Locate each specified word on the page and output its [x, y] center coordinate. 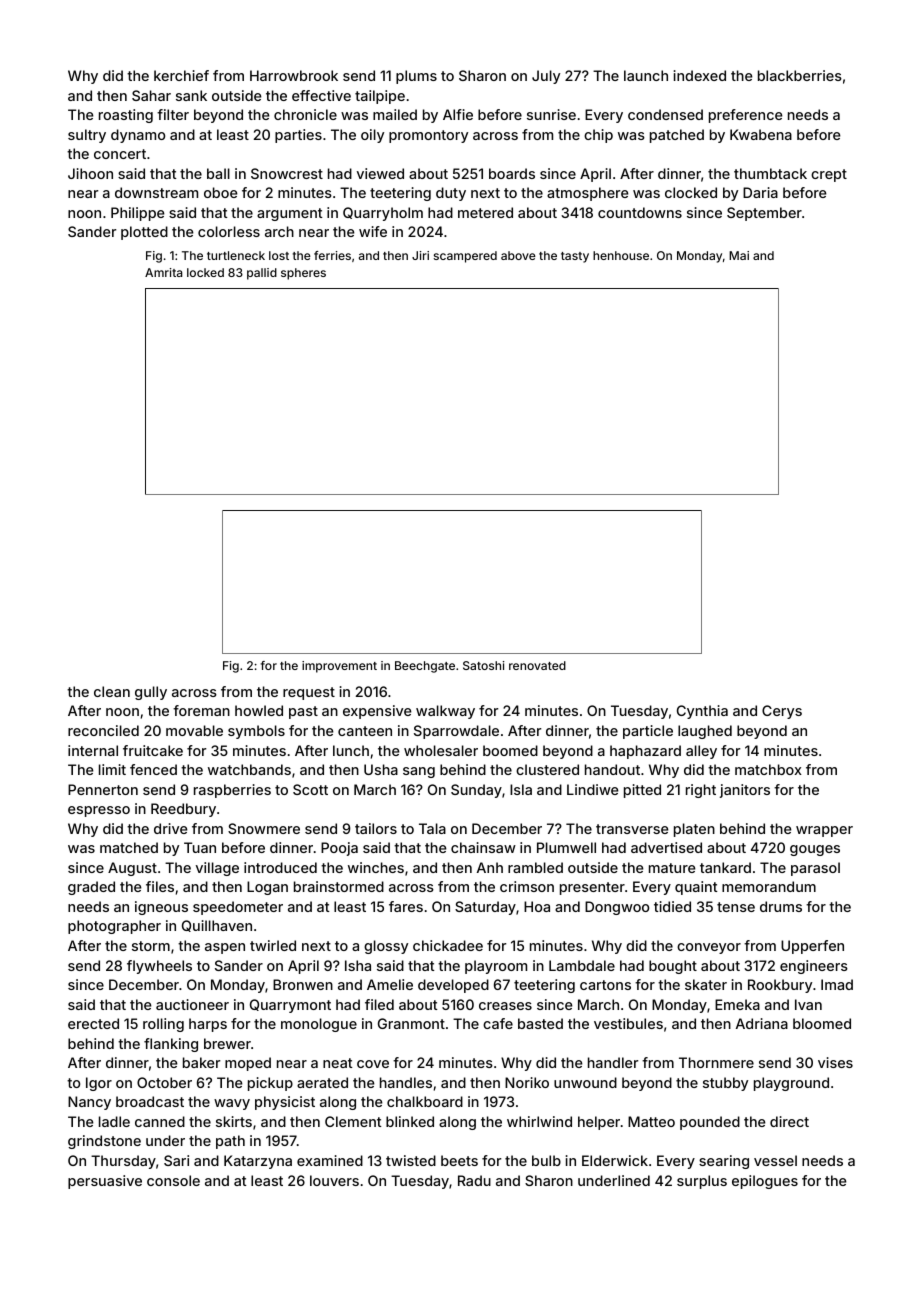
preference [746, 116]
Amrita [163, 272]
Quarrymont [290, 1006]
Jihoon [90, 173]
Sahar [151, 95]
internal [93, 750]
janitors [745, 791]
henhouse [621, 255]
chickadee [448, 945]
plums [416, 77]
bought [673, 967]
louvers [334, 1180]
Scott [310, 789]
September [764, 214]
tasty [575, 257]
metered [485, 212]
